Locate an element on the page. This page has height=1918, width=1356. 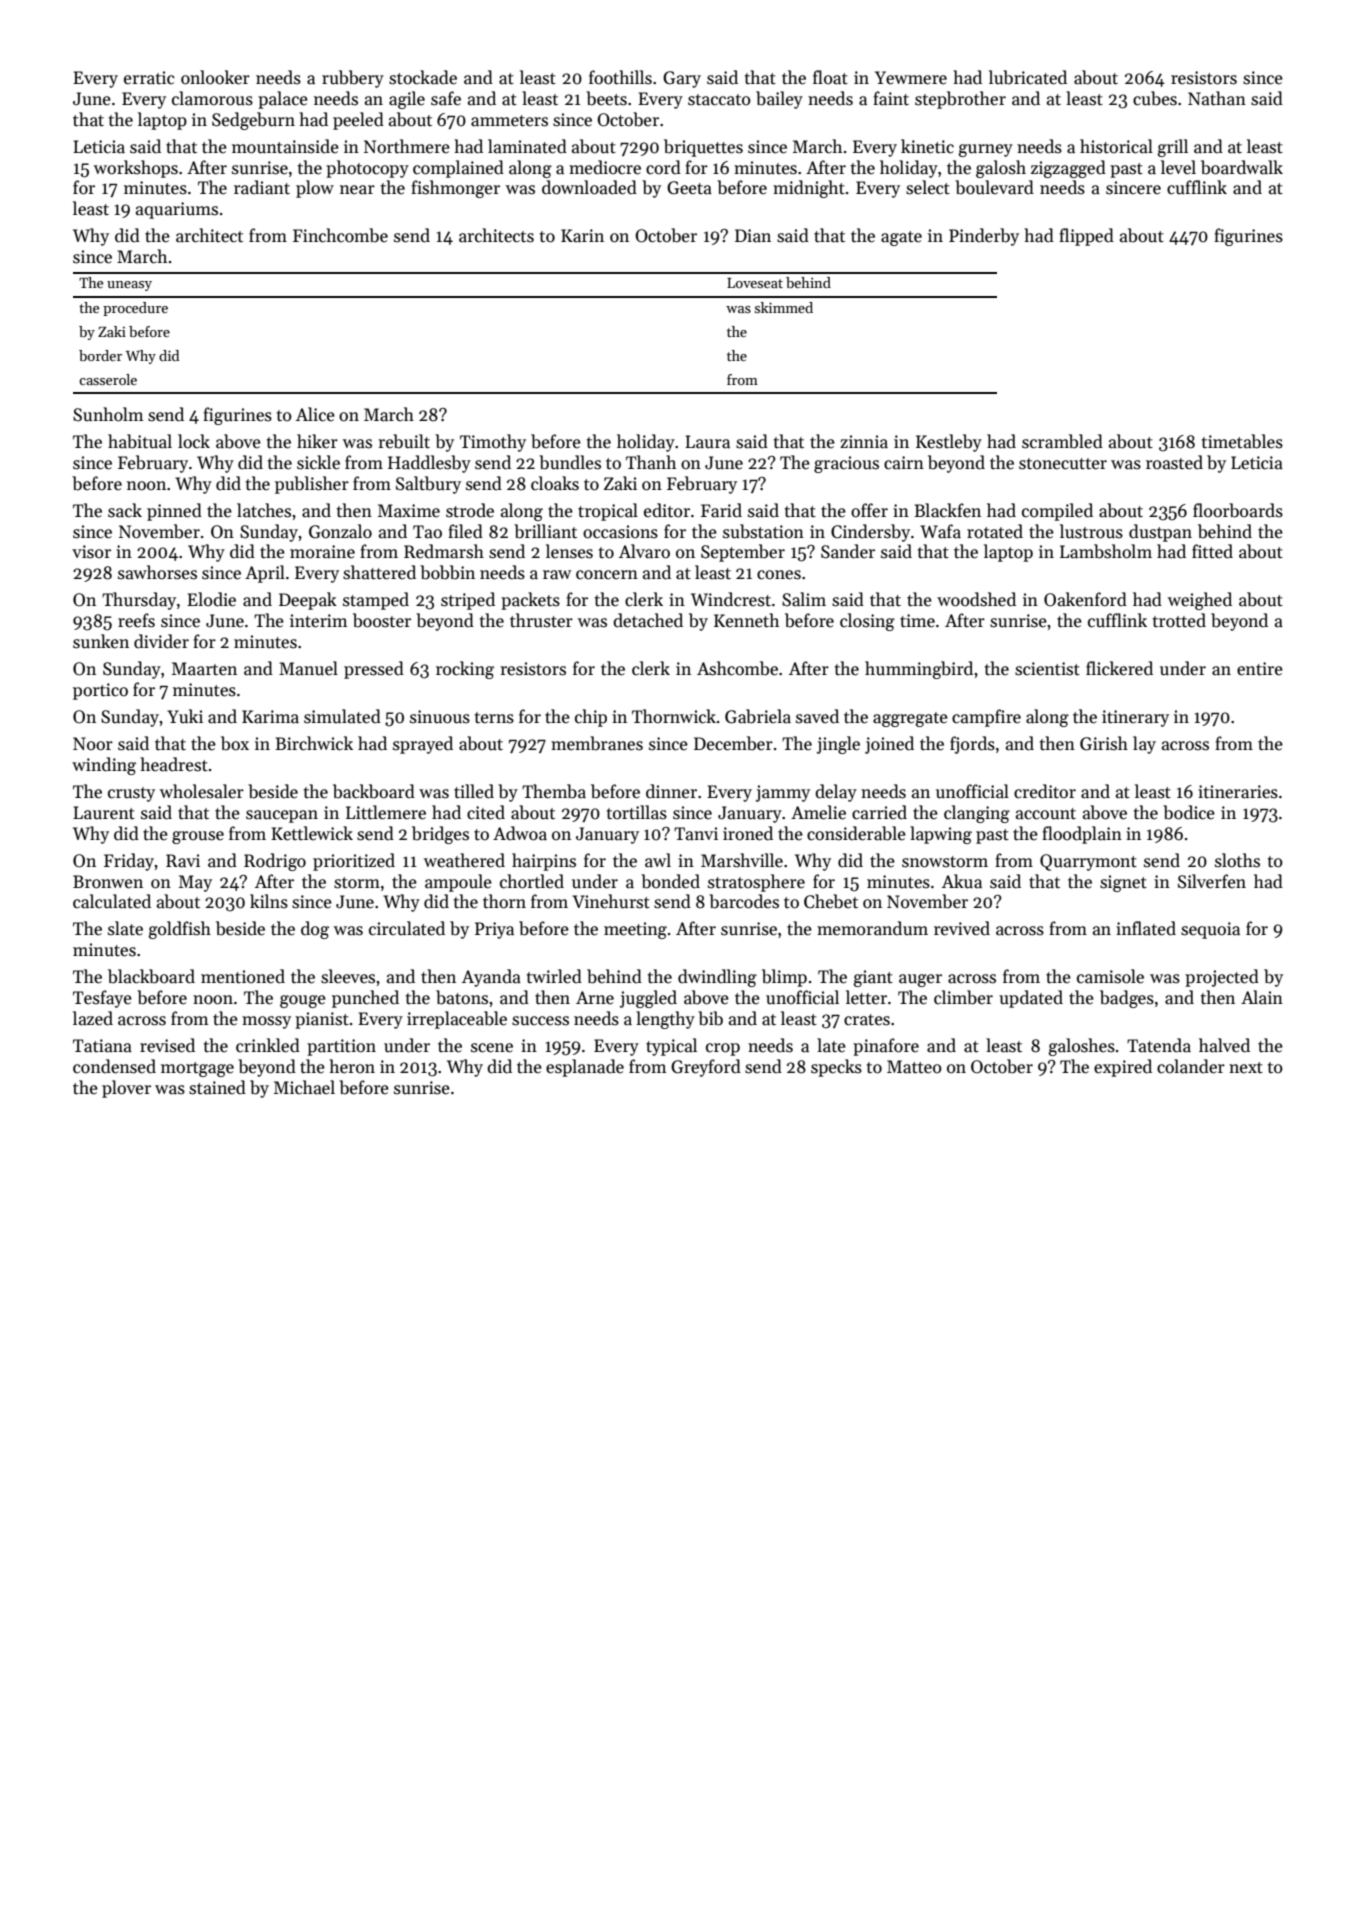
zinnia is located at coordinates (864, 442).
